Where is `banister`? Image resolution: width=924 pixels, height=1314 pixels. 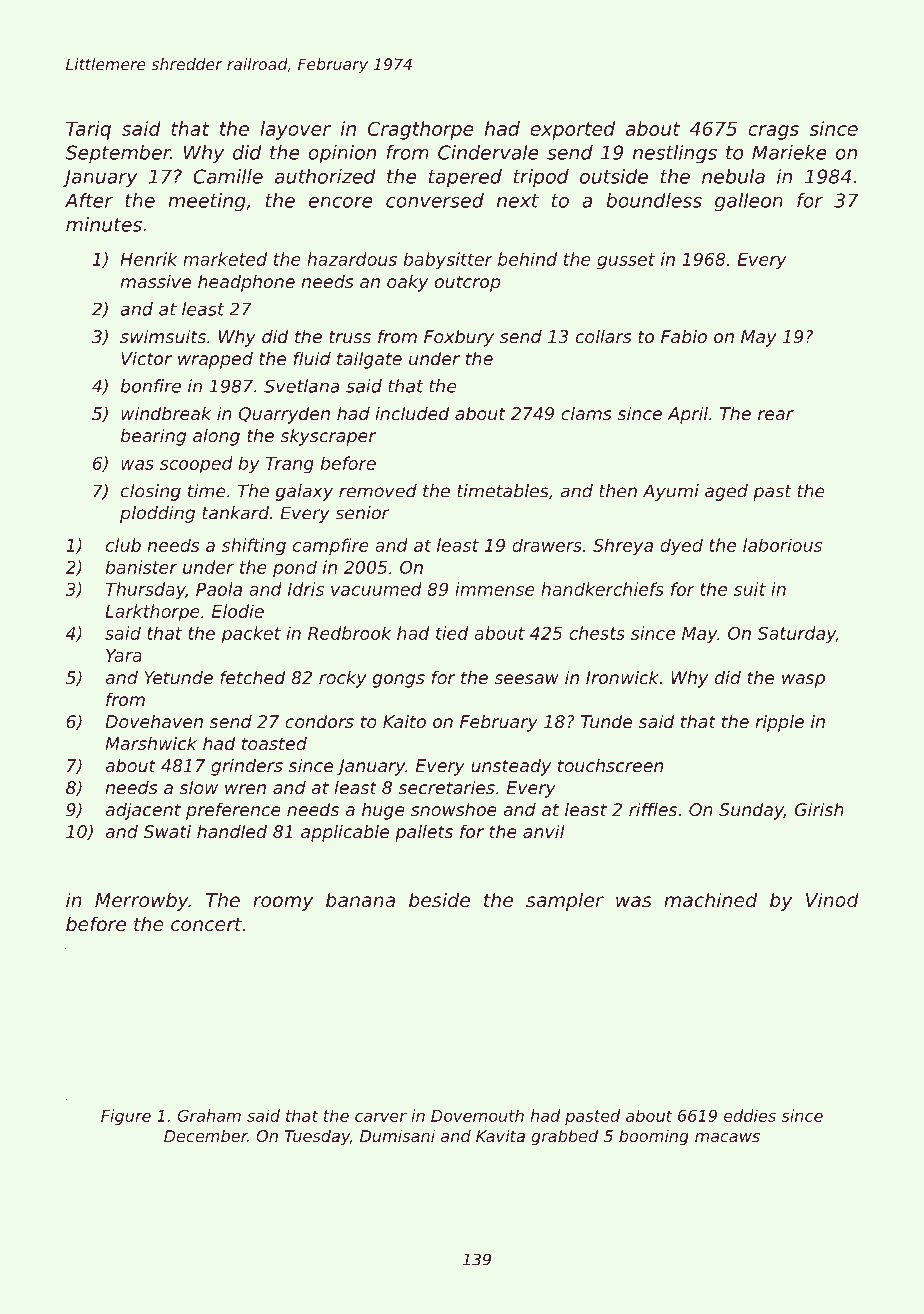 banister is located at coordinates (141, 567).
